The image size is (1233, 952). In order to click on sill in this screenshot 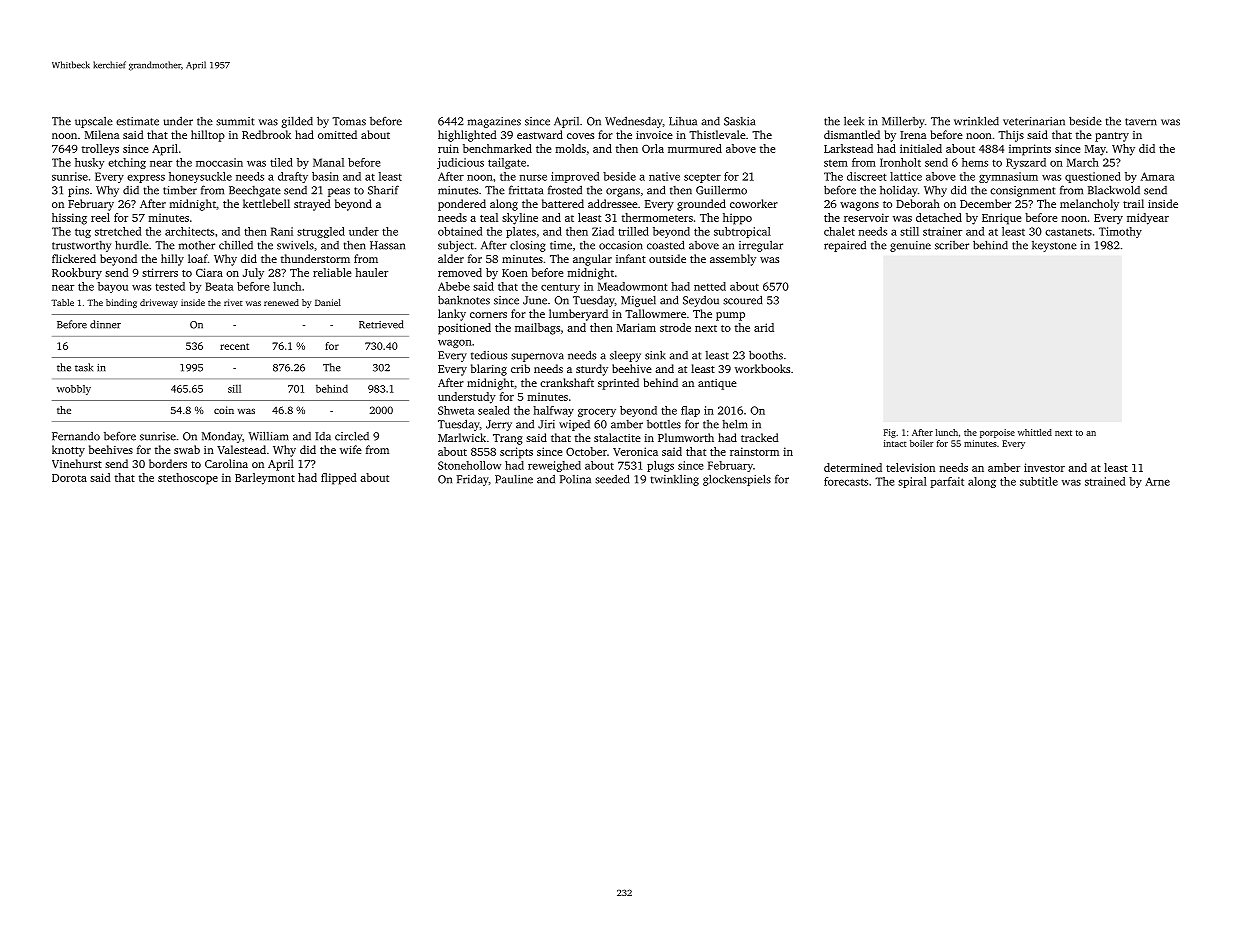, I will do `click(234, 388)`.
